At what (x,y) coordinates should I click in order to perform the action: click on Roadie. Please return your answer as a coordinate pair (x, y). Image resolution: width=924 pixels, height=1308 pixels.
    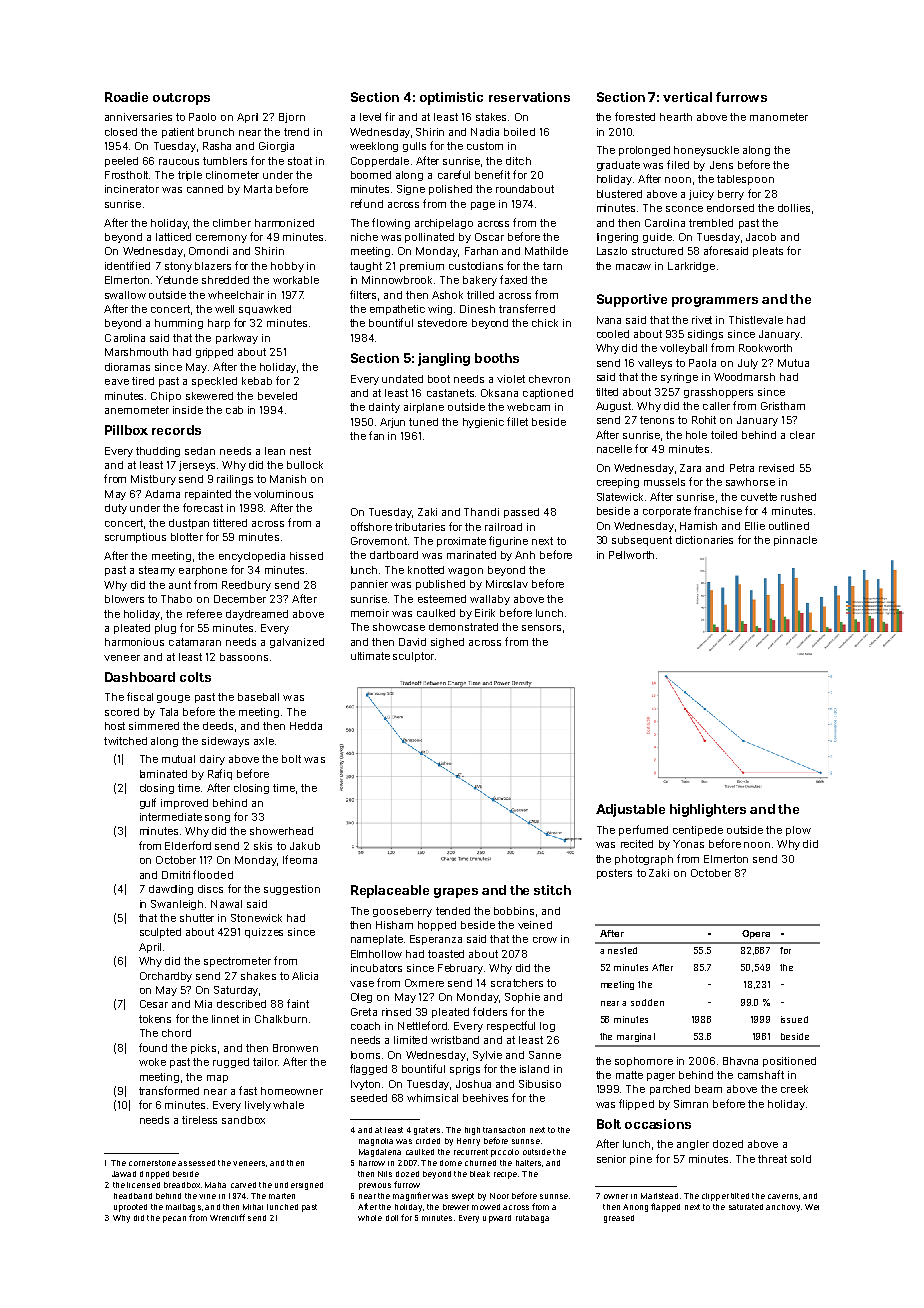
    Looking at the image, I should click on (126, 97).
